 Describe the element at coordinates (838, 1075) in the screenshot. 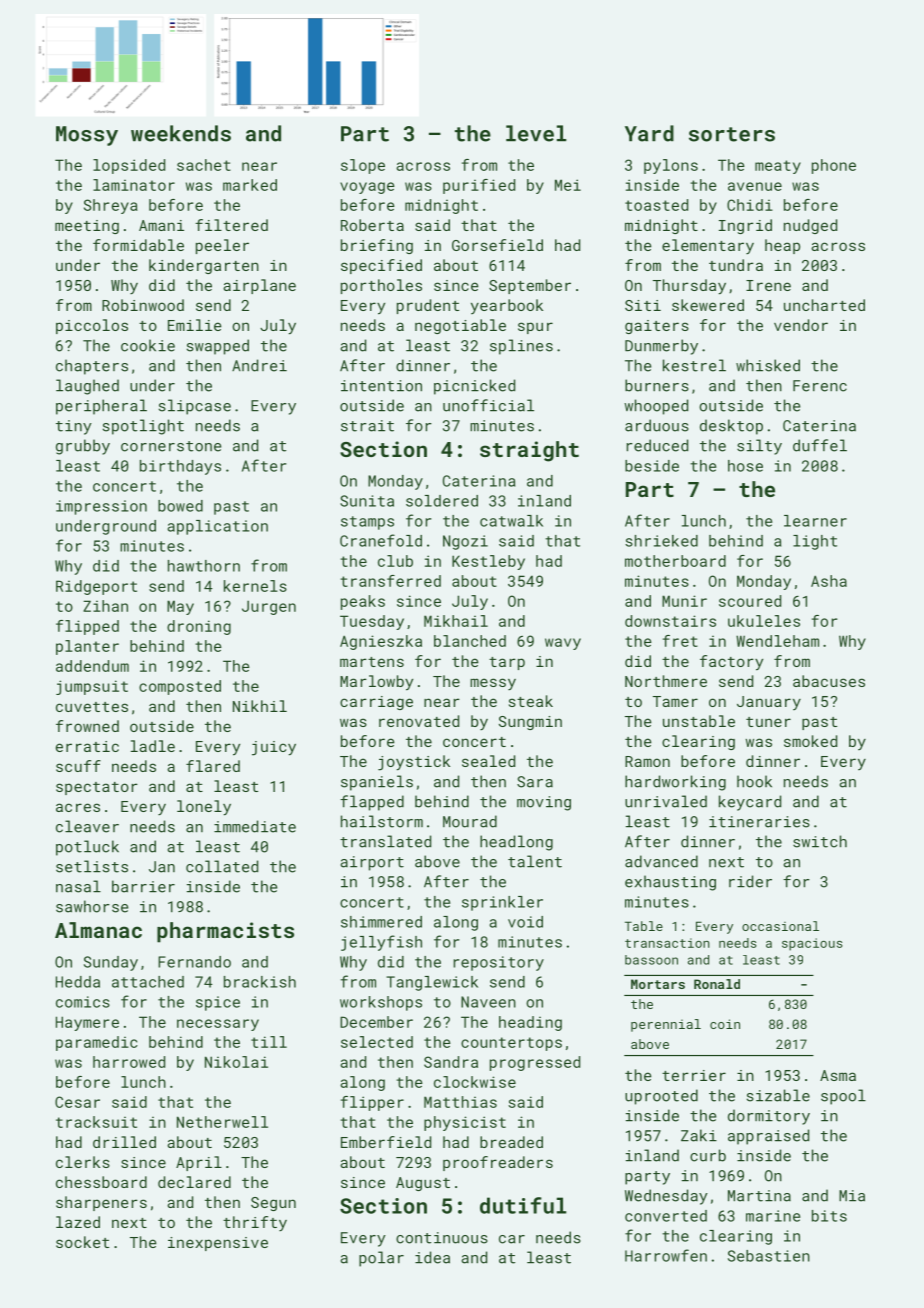

I see `Asma` at that location.
